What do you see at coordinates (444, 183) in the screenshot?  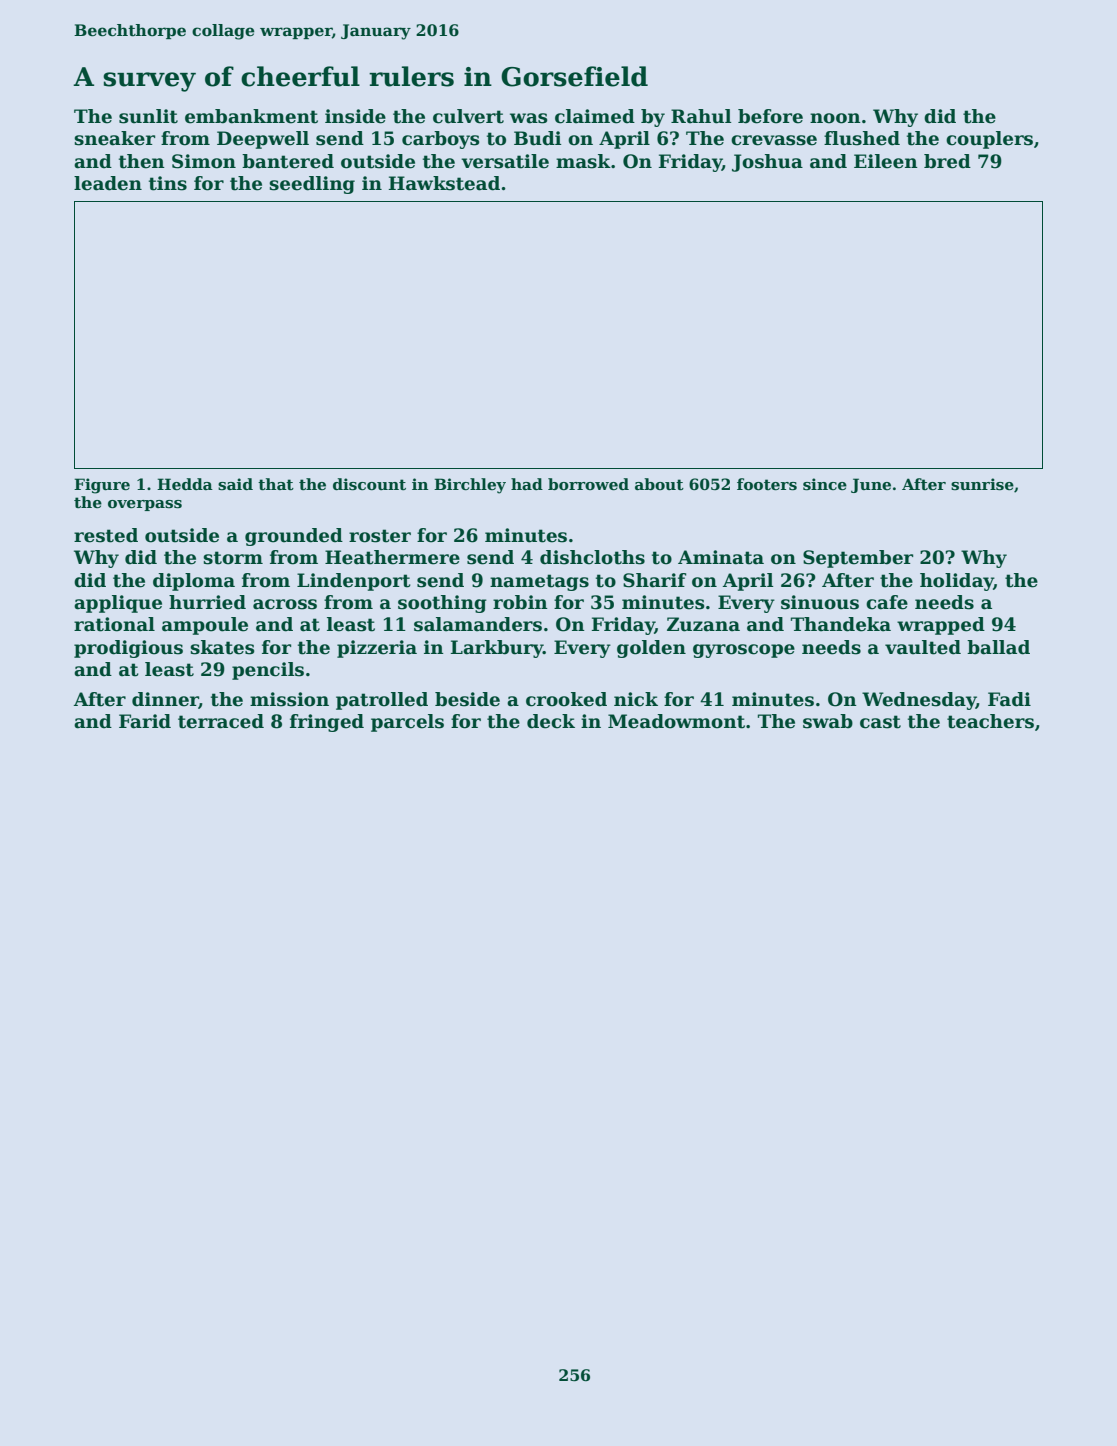 I see `Hawkstead` at bounding box center [444, 183].
